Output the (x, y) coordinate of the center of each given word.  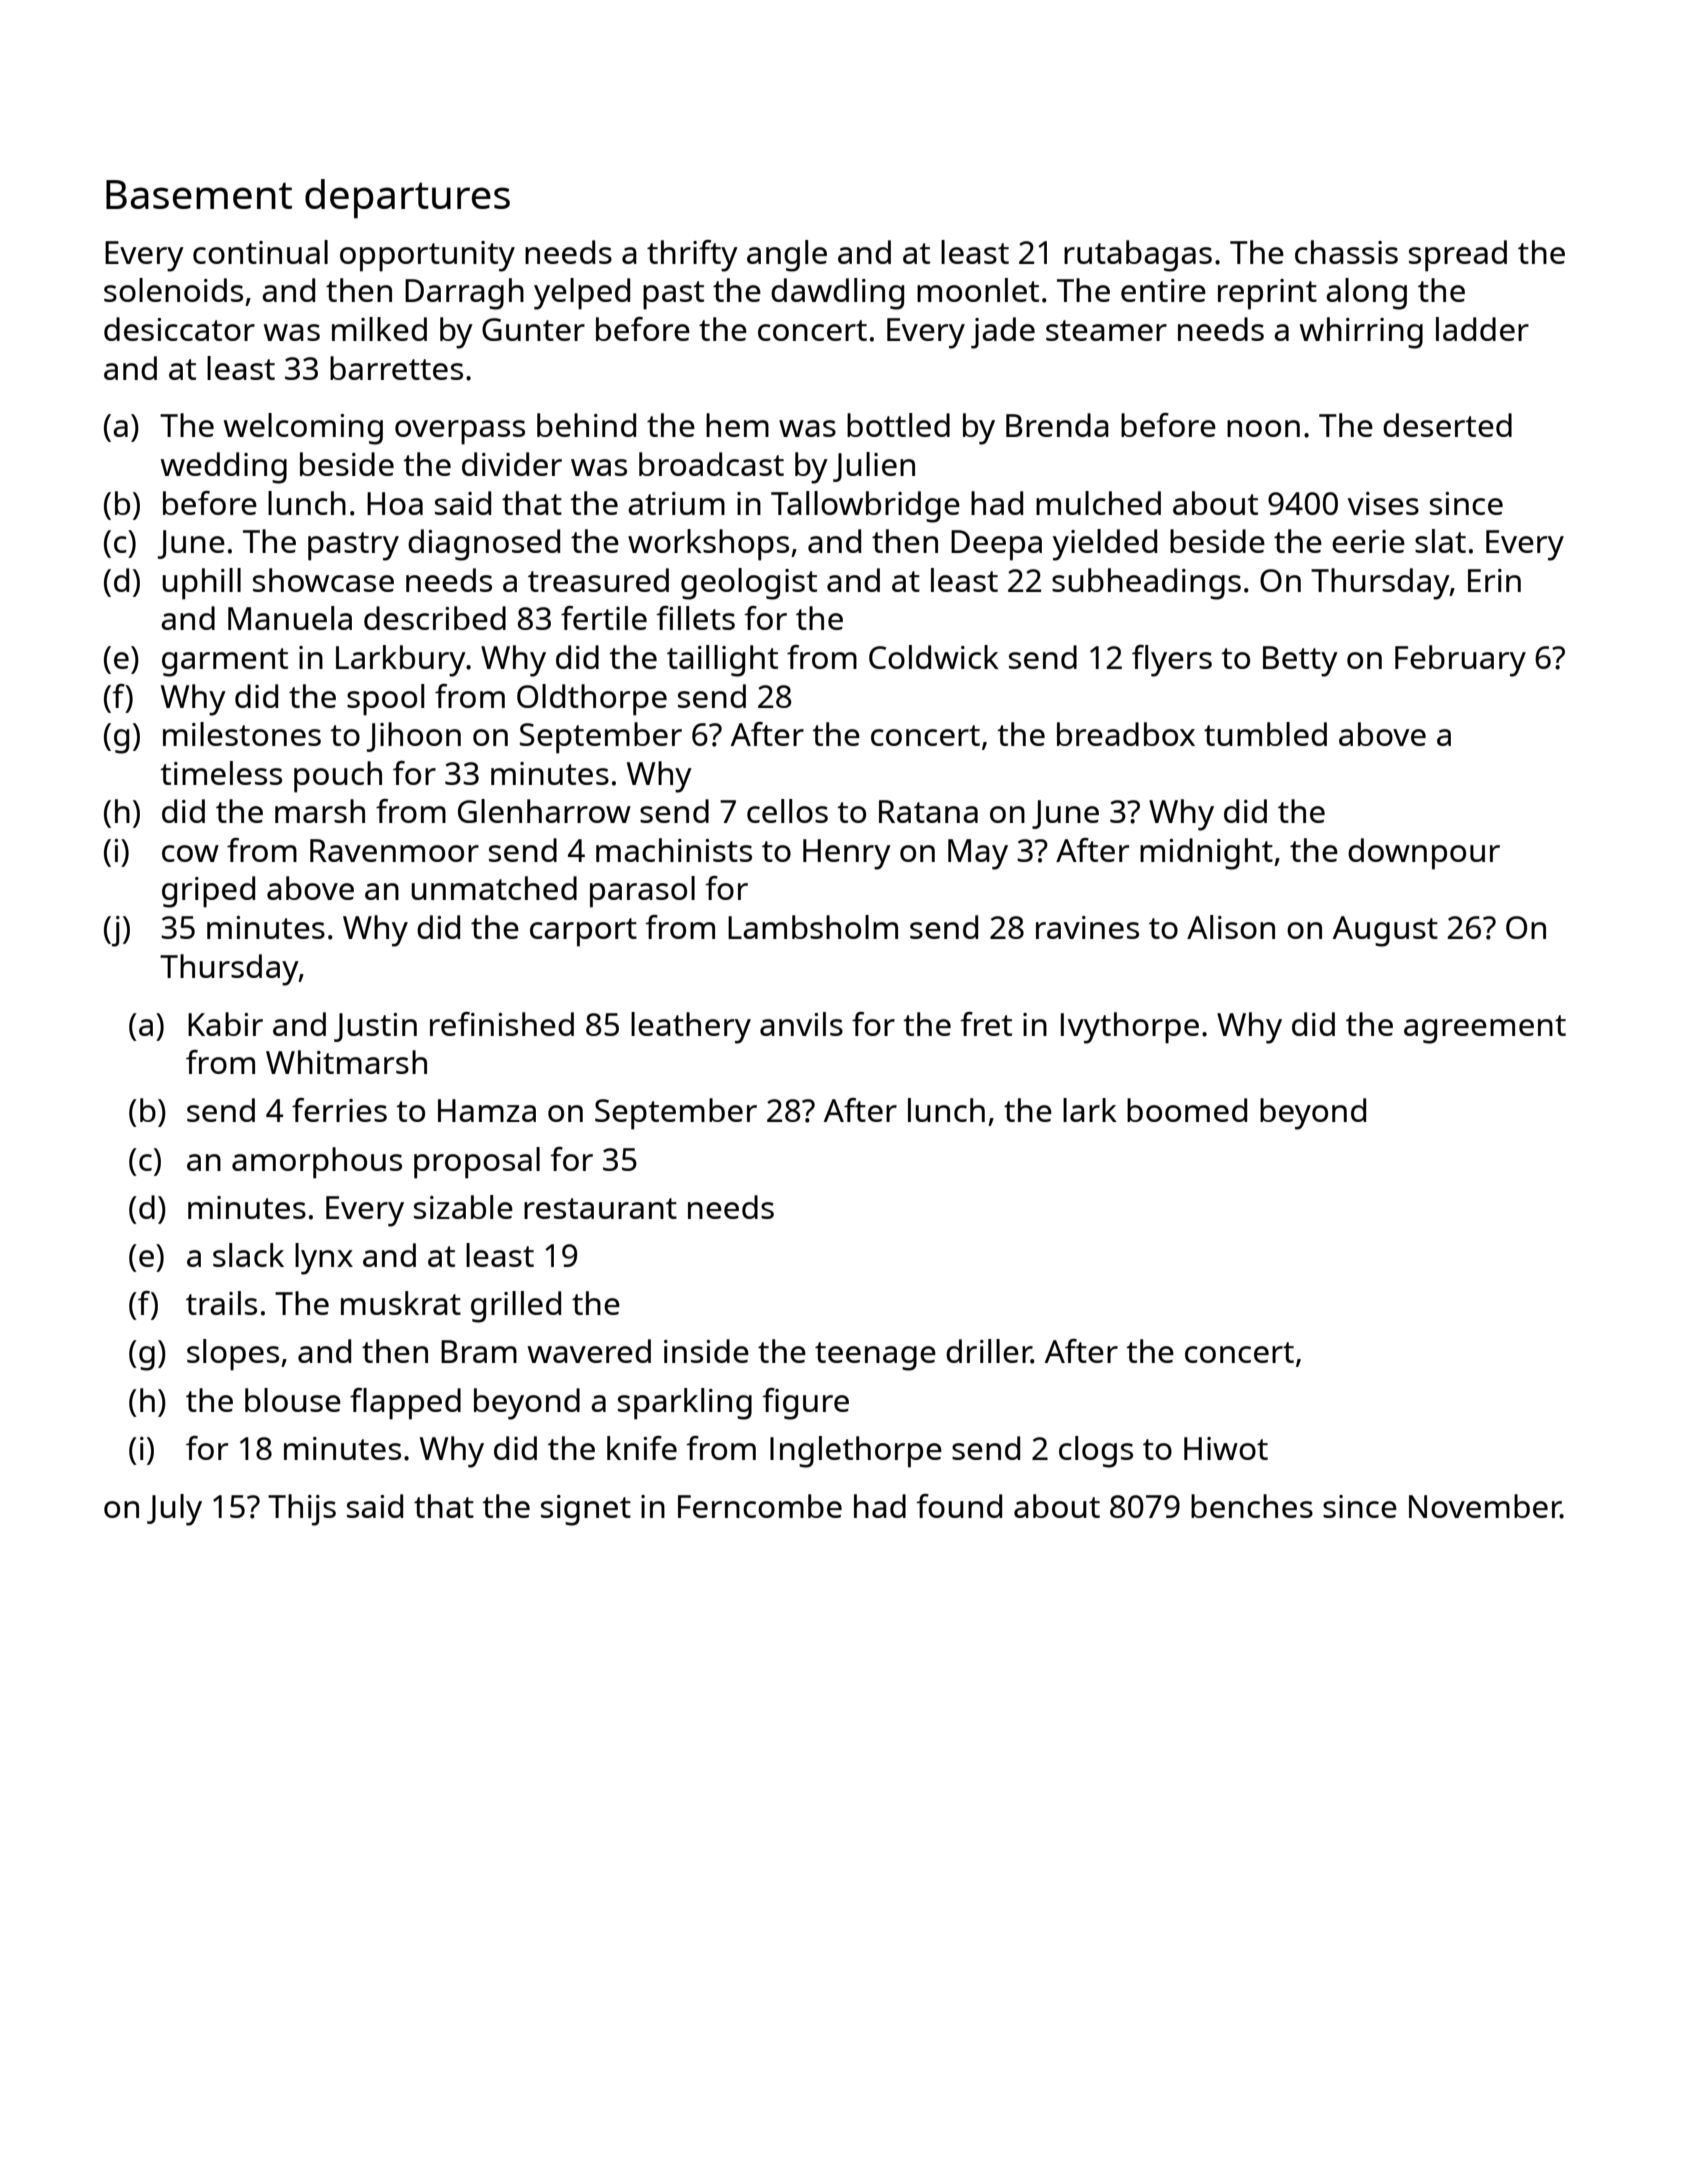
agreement (1485, 1029)
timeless (221, 773)
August (1385, 931)
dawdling (837, 294)
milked (379, 329)
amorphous (317, 1163)
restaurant (600, 1208)
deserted (1447, 425)
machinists (674, 850)
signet (586, 1510)
